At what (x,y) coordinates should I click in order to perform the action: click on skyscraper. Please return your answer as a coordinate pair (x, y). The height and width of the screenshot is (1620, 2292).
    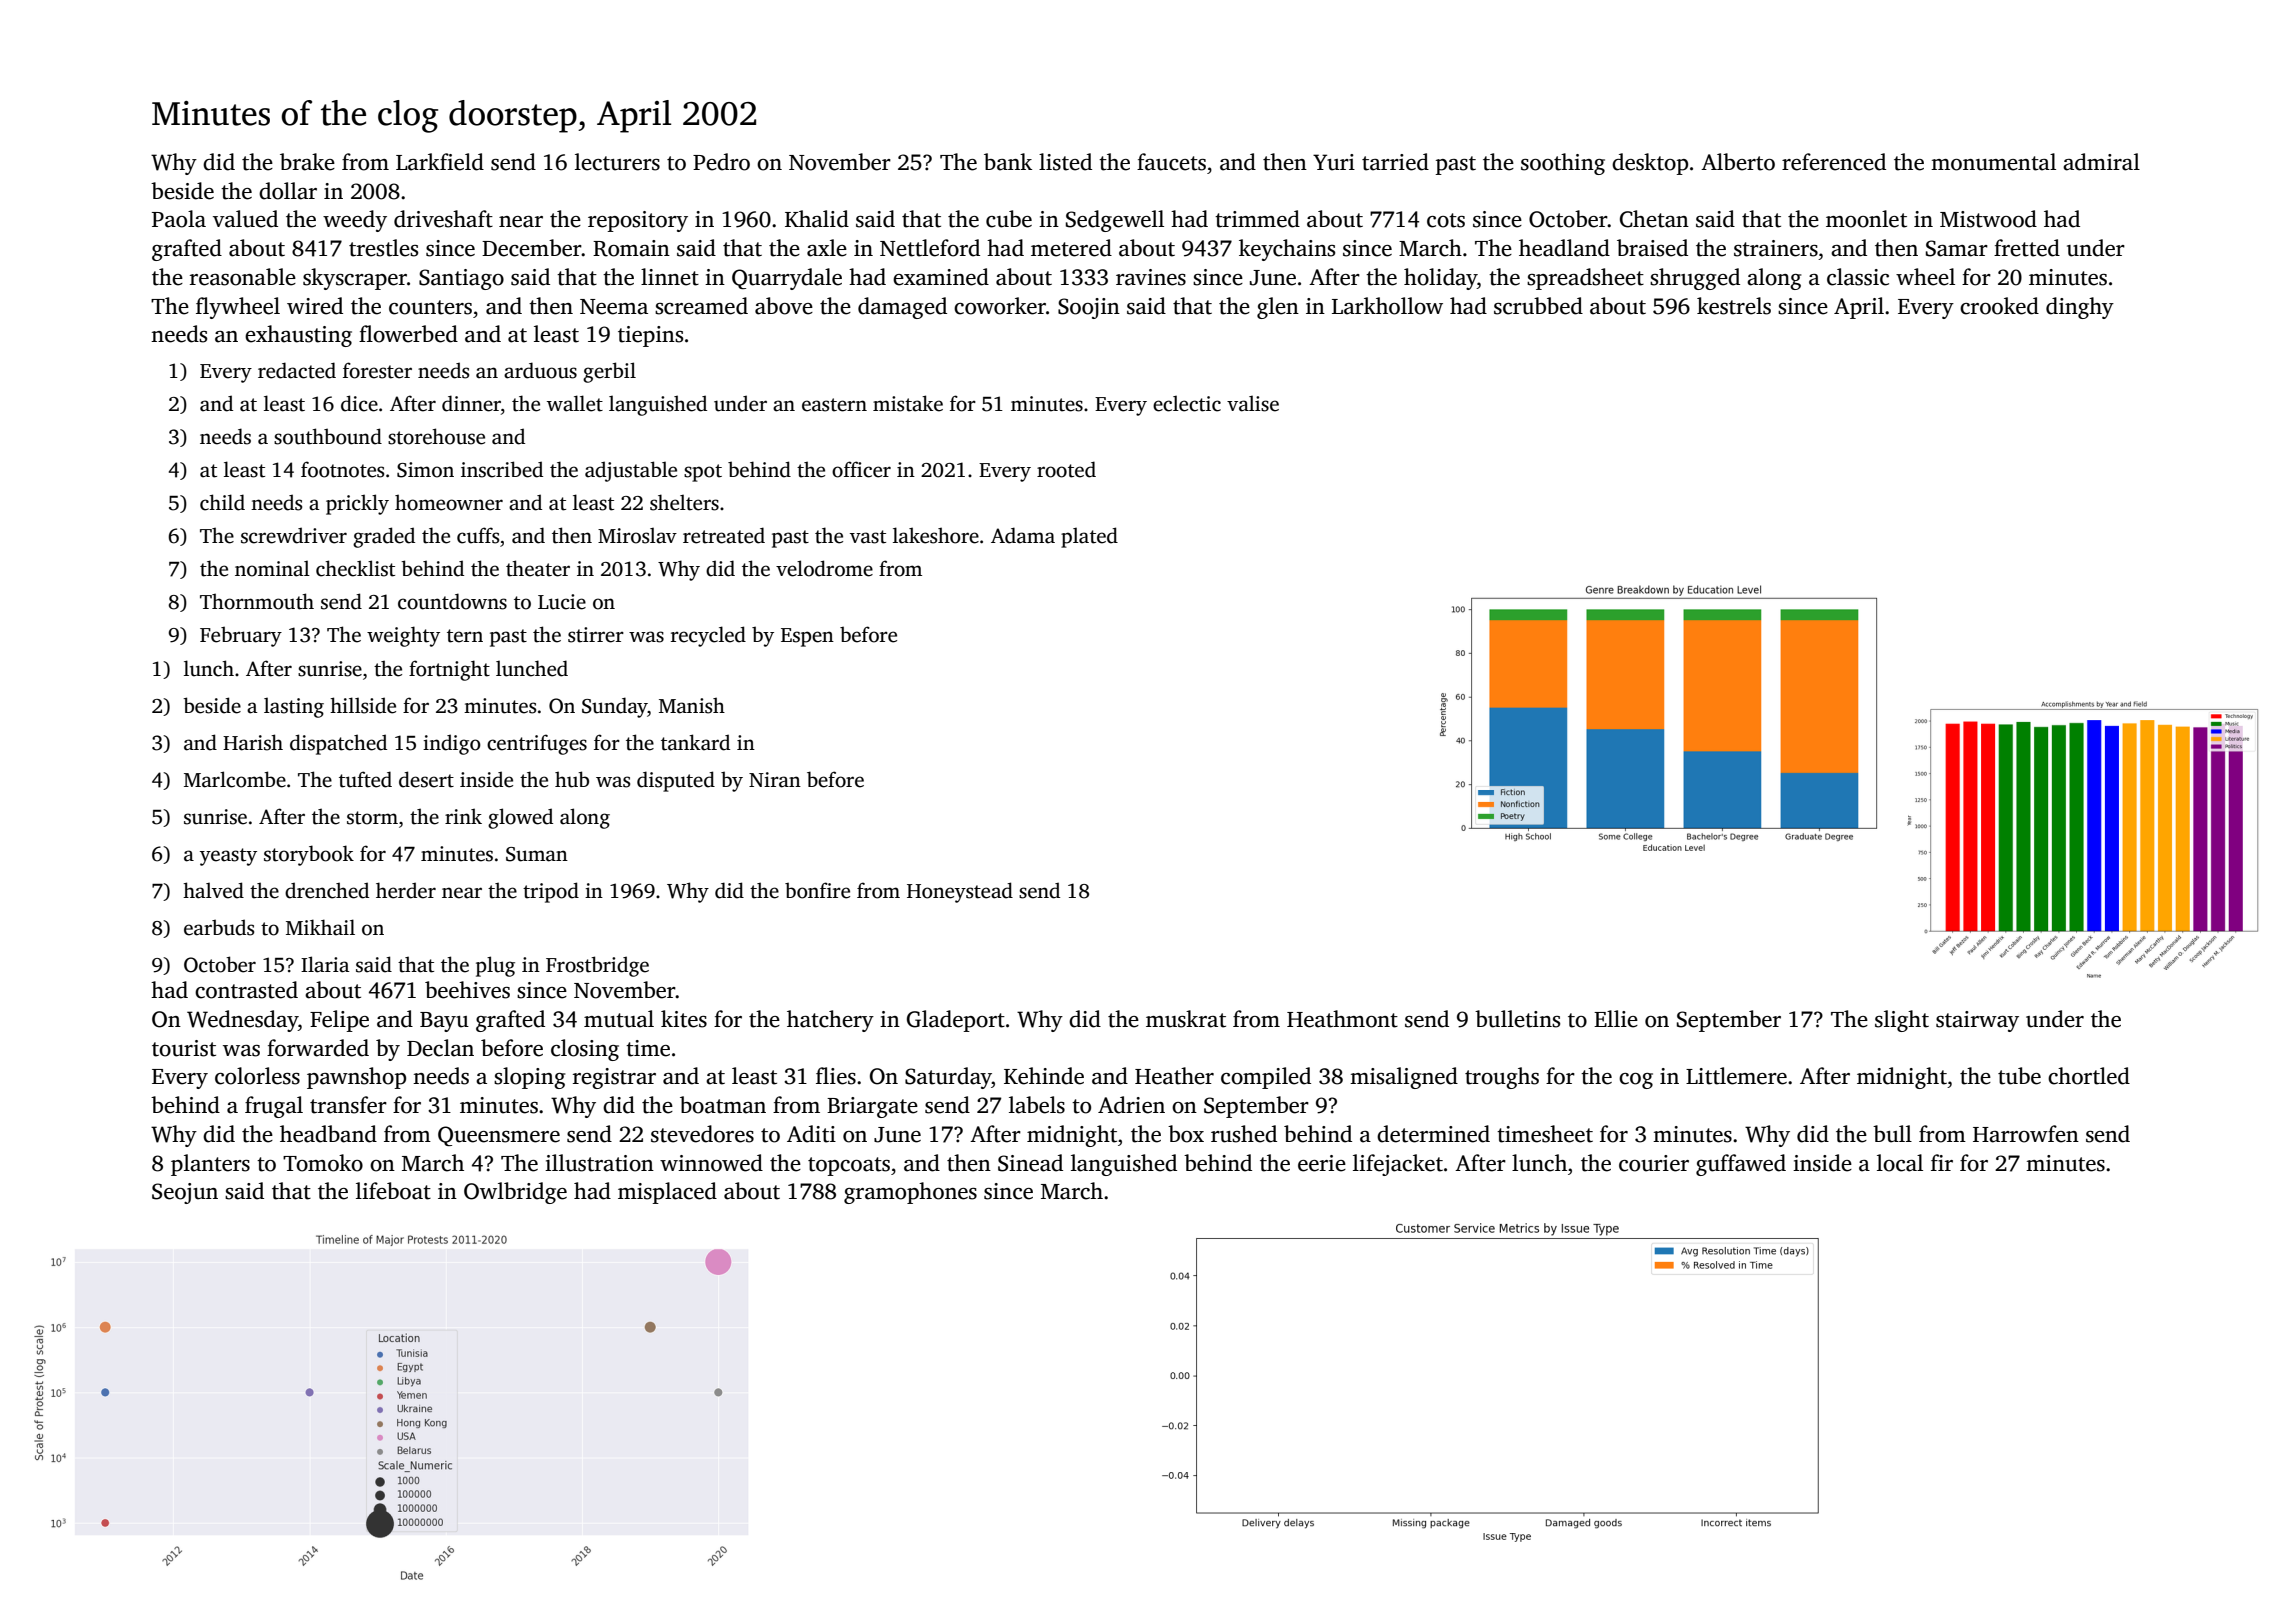
    Looking at the image, I should click on (355, 279).
